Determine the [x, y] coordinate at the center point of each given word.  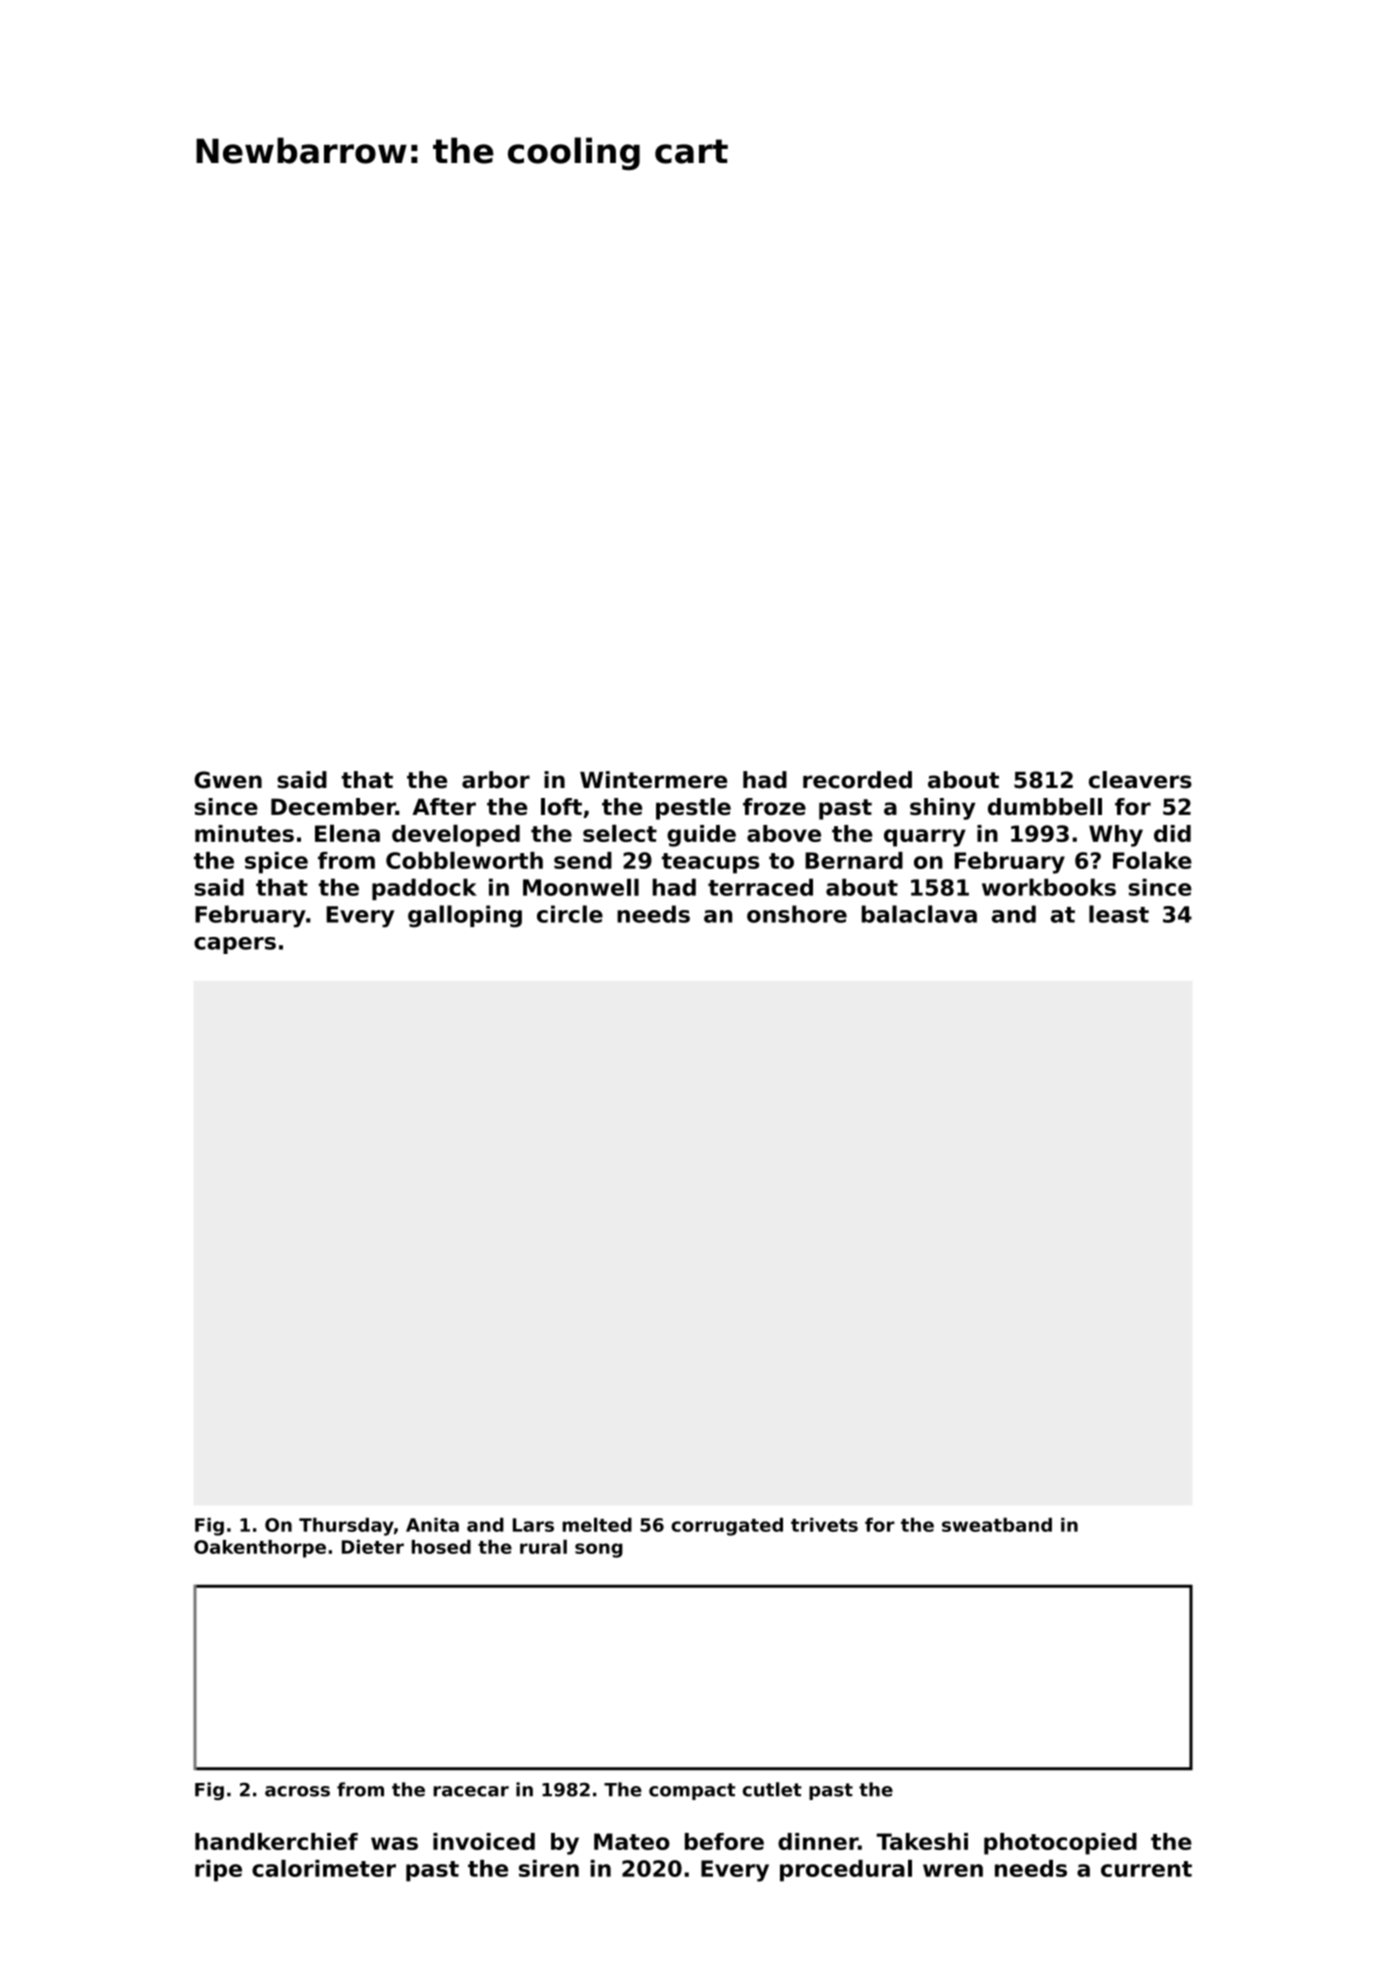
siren [549, 1868]
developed [456, 835]
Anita [432, 1525]
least [1119, 914]
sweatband [997, 1525]
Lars [533, 1525]
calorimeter [324, 1868]
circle [570, 914]
